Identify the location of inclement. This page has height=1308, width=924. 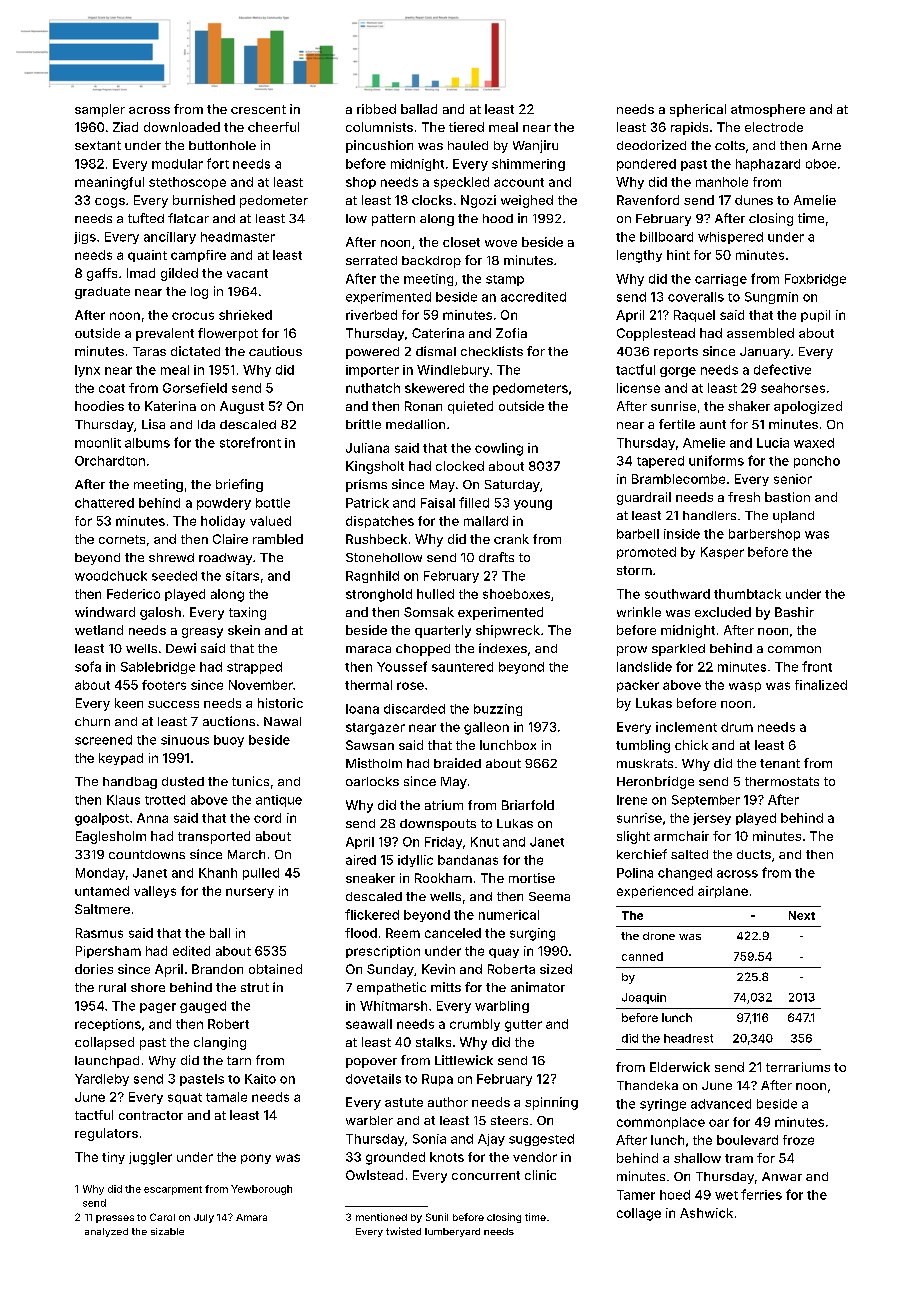
(686, 727).
